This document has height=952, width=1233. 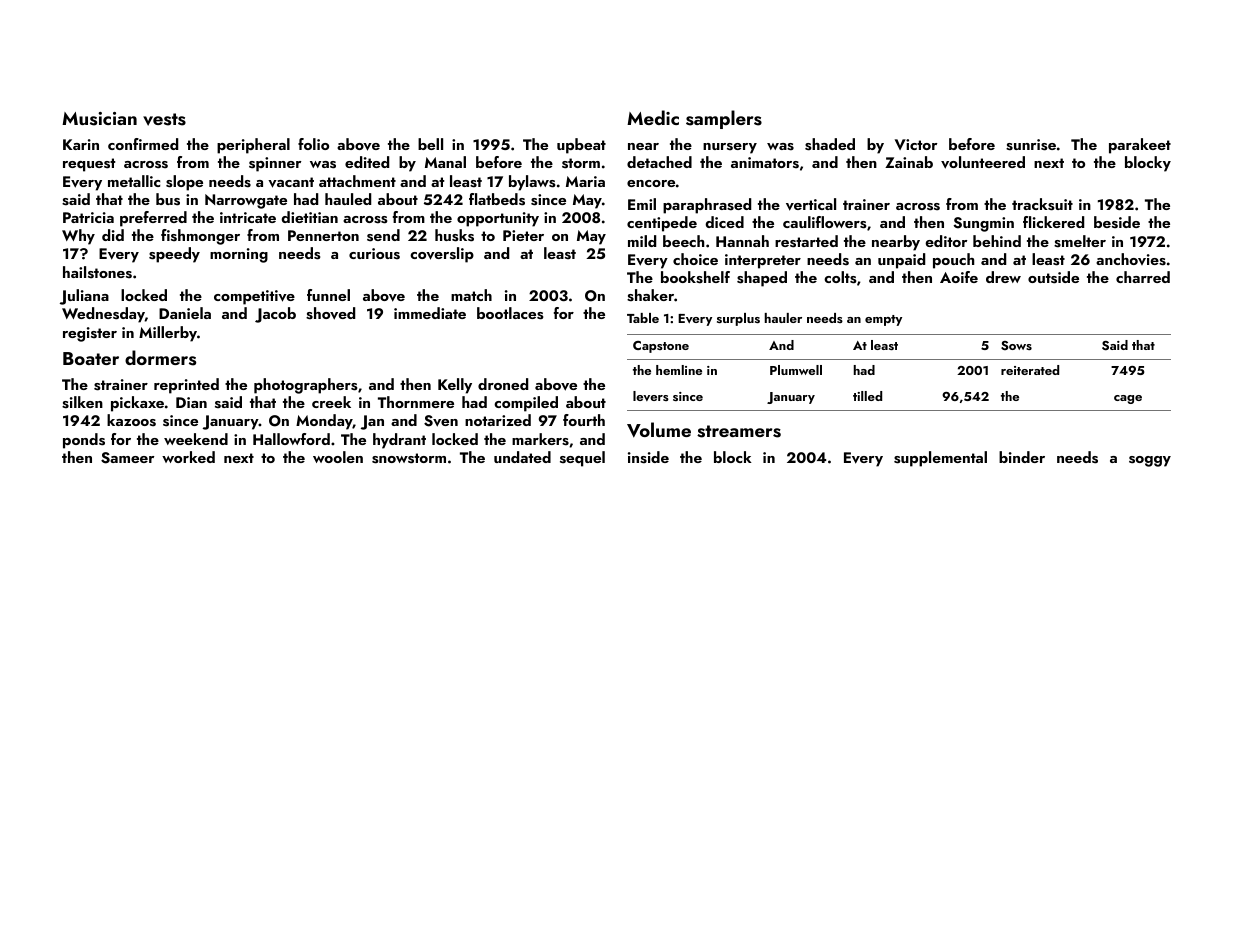 I want to click on markers, so click(x=540, y=439).
